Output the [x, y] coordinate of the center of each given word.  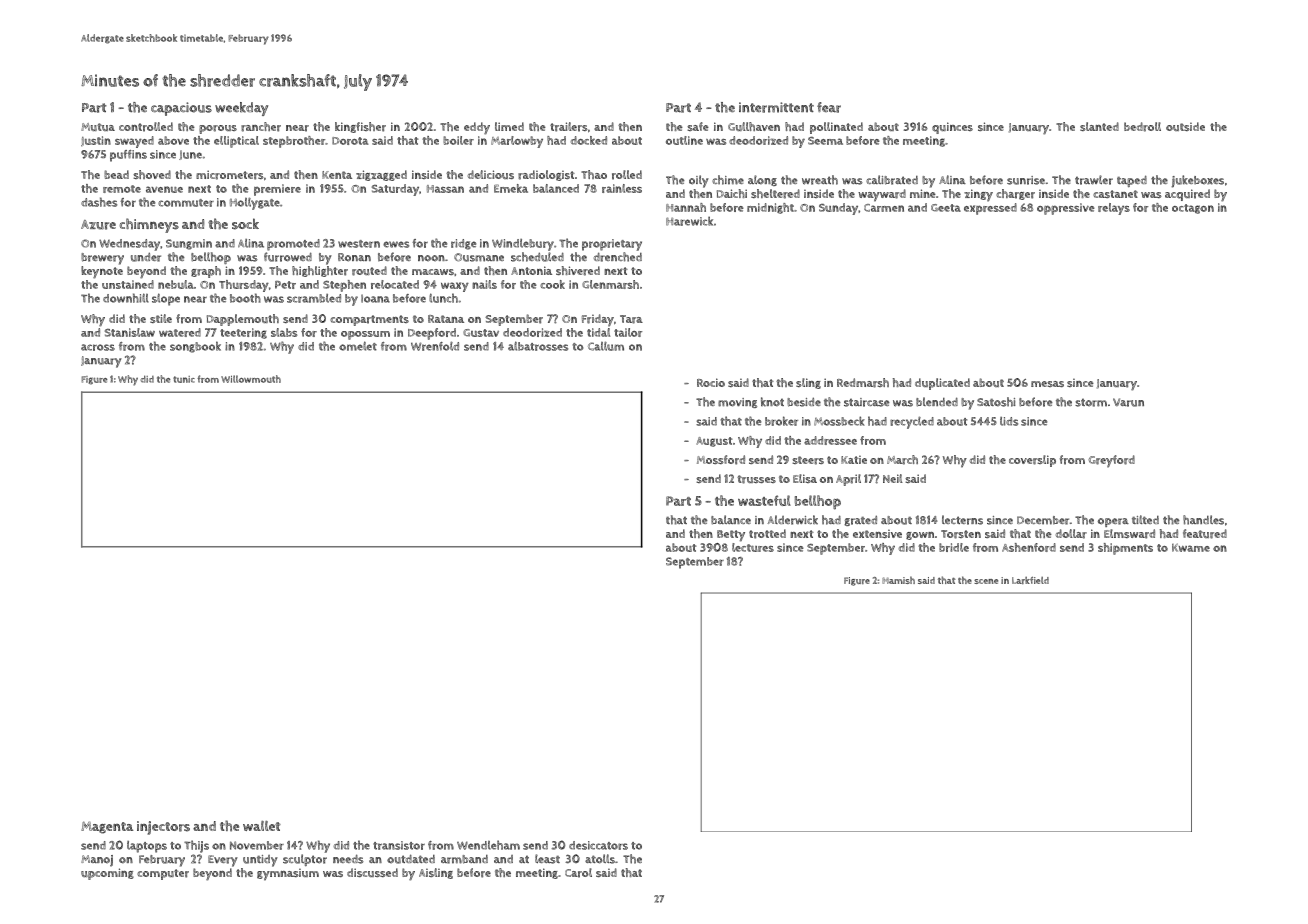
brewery [102, 259]
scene [986, 581]
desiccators [598, 845]
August [714, 442]
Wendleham [488, 845]
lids [1009, 421]
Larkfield [1030, 580]
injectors [163, 828]
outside [1185, 126]
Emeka [511, 188]
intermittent [776, 107]
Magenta [107, 827]
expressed [990, 209]
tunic [184, 379]
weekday [241, 109]
